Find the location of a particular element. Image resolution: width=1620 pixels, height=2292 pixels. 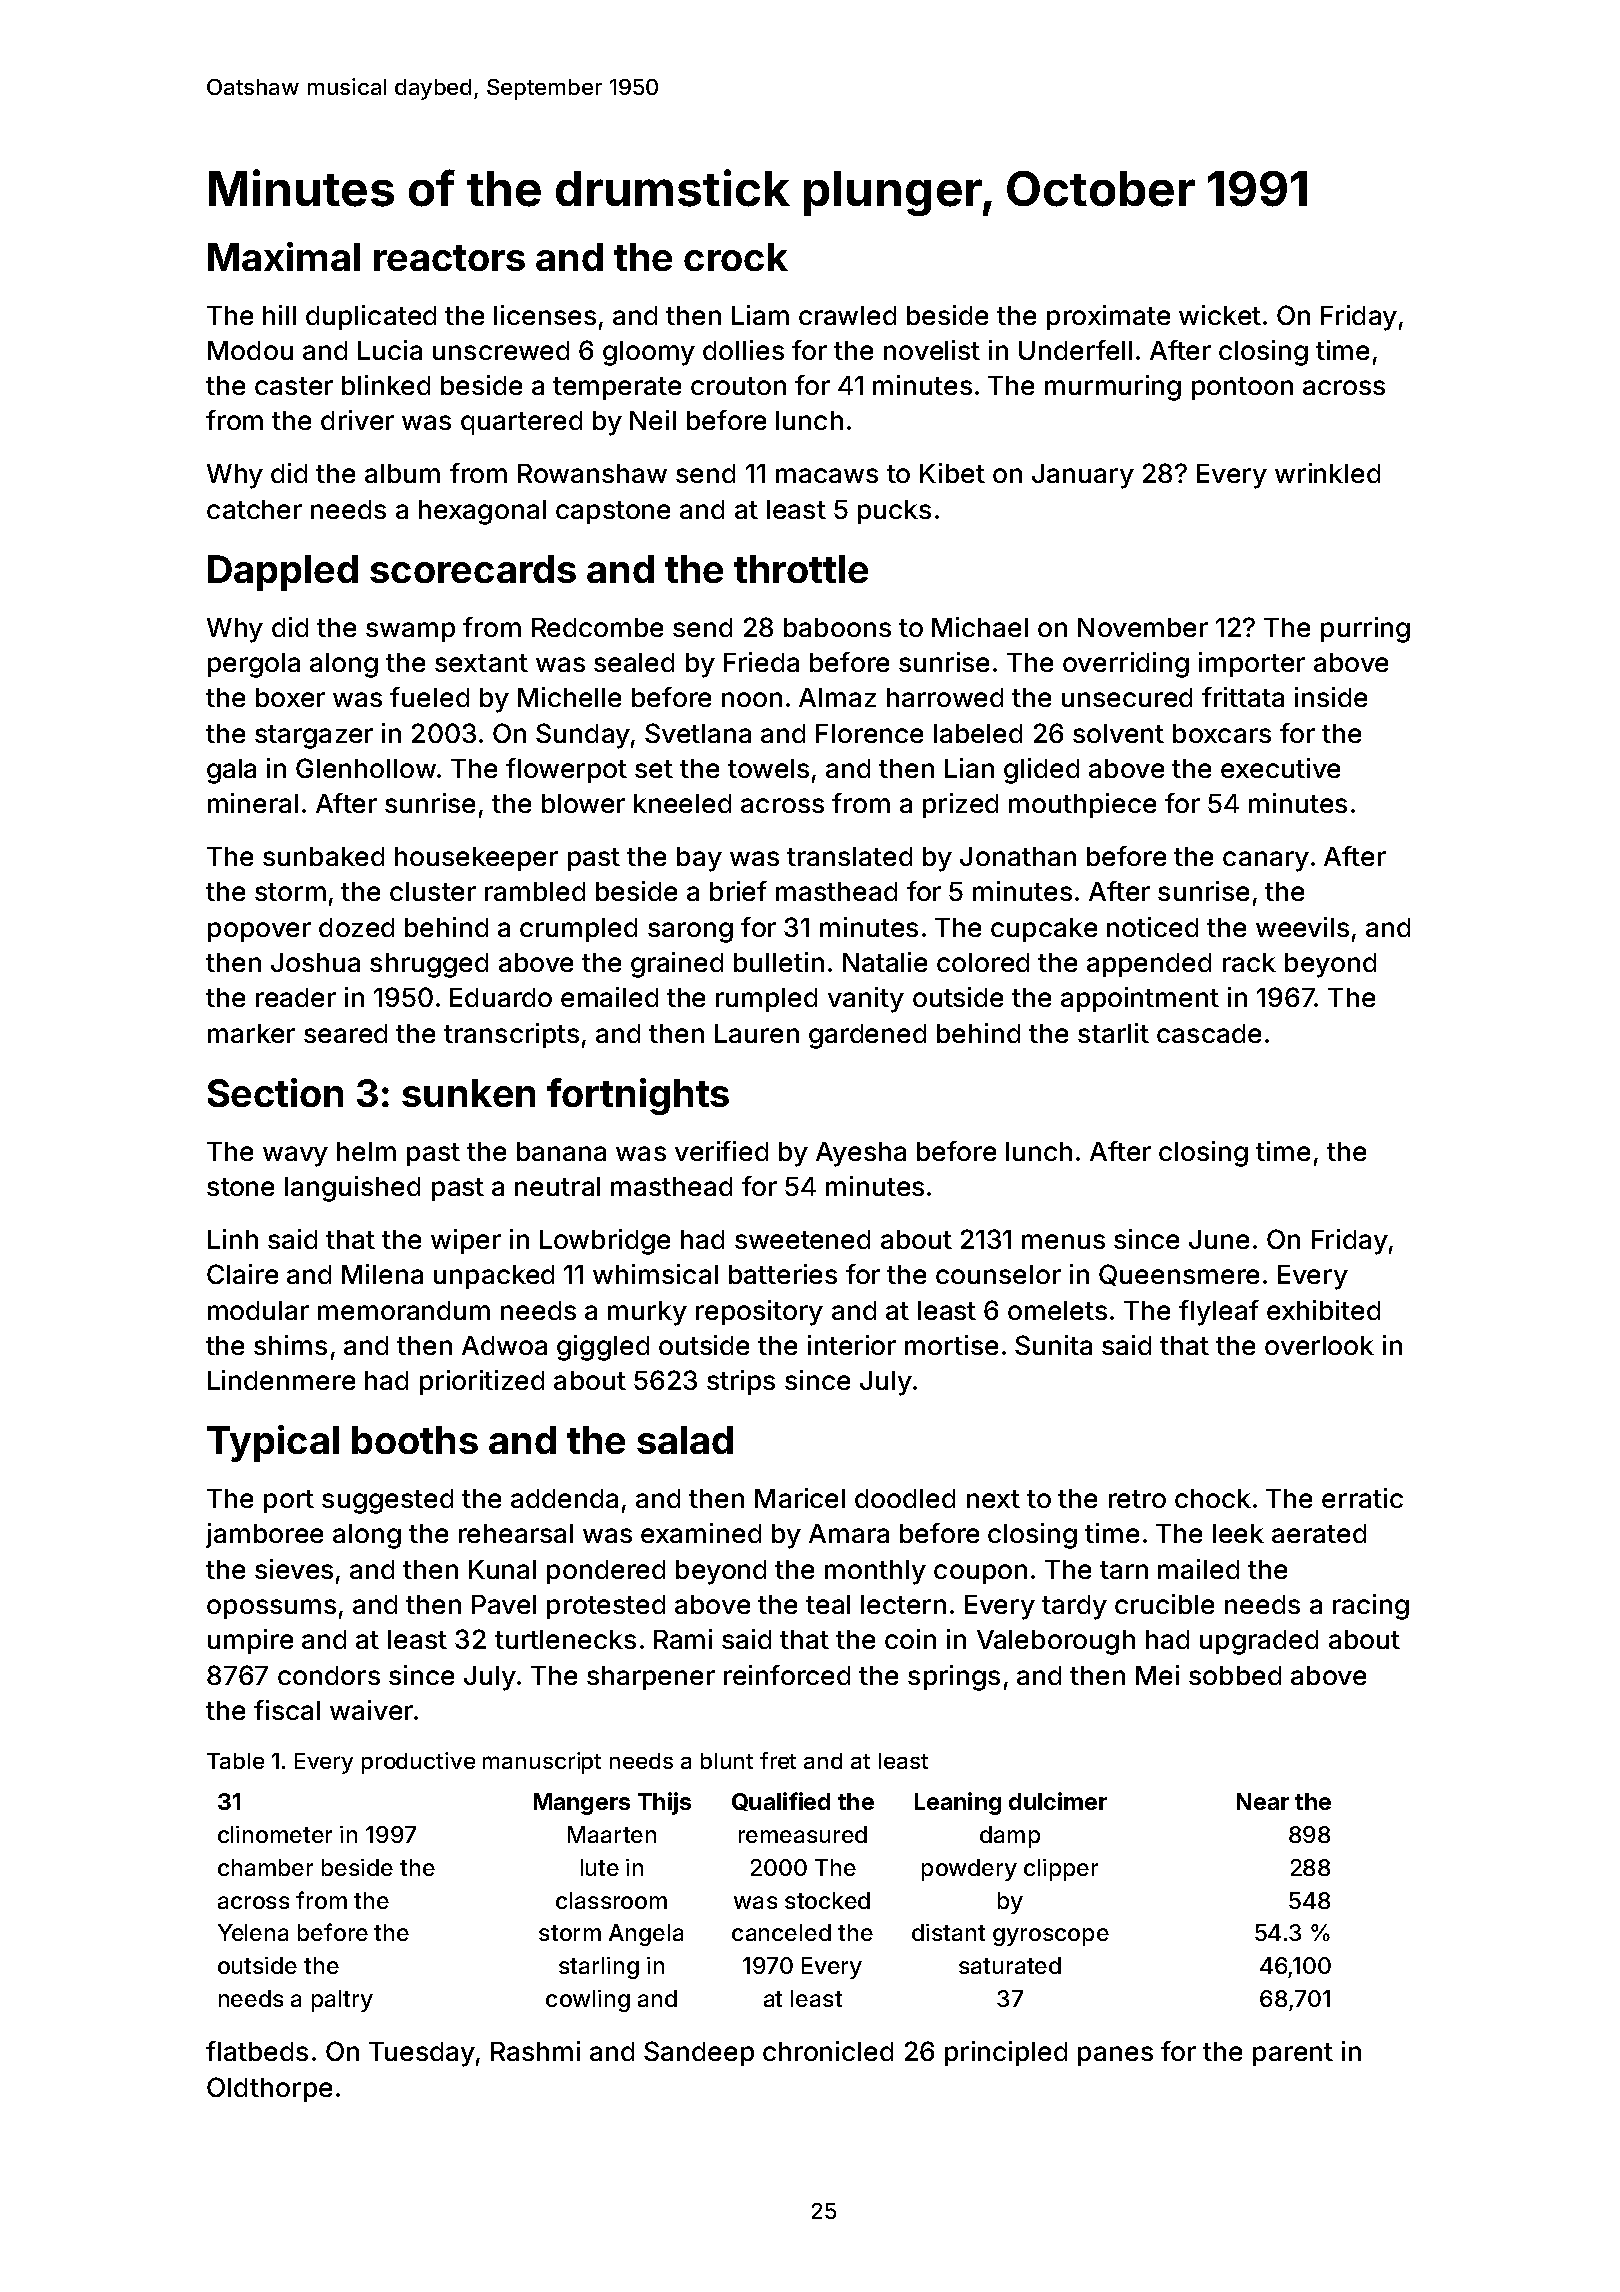

catcher is located at coordinates (254, 509).
